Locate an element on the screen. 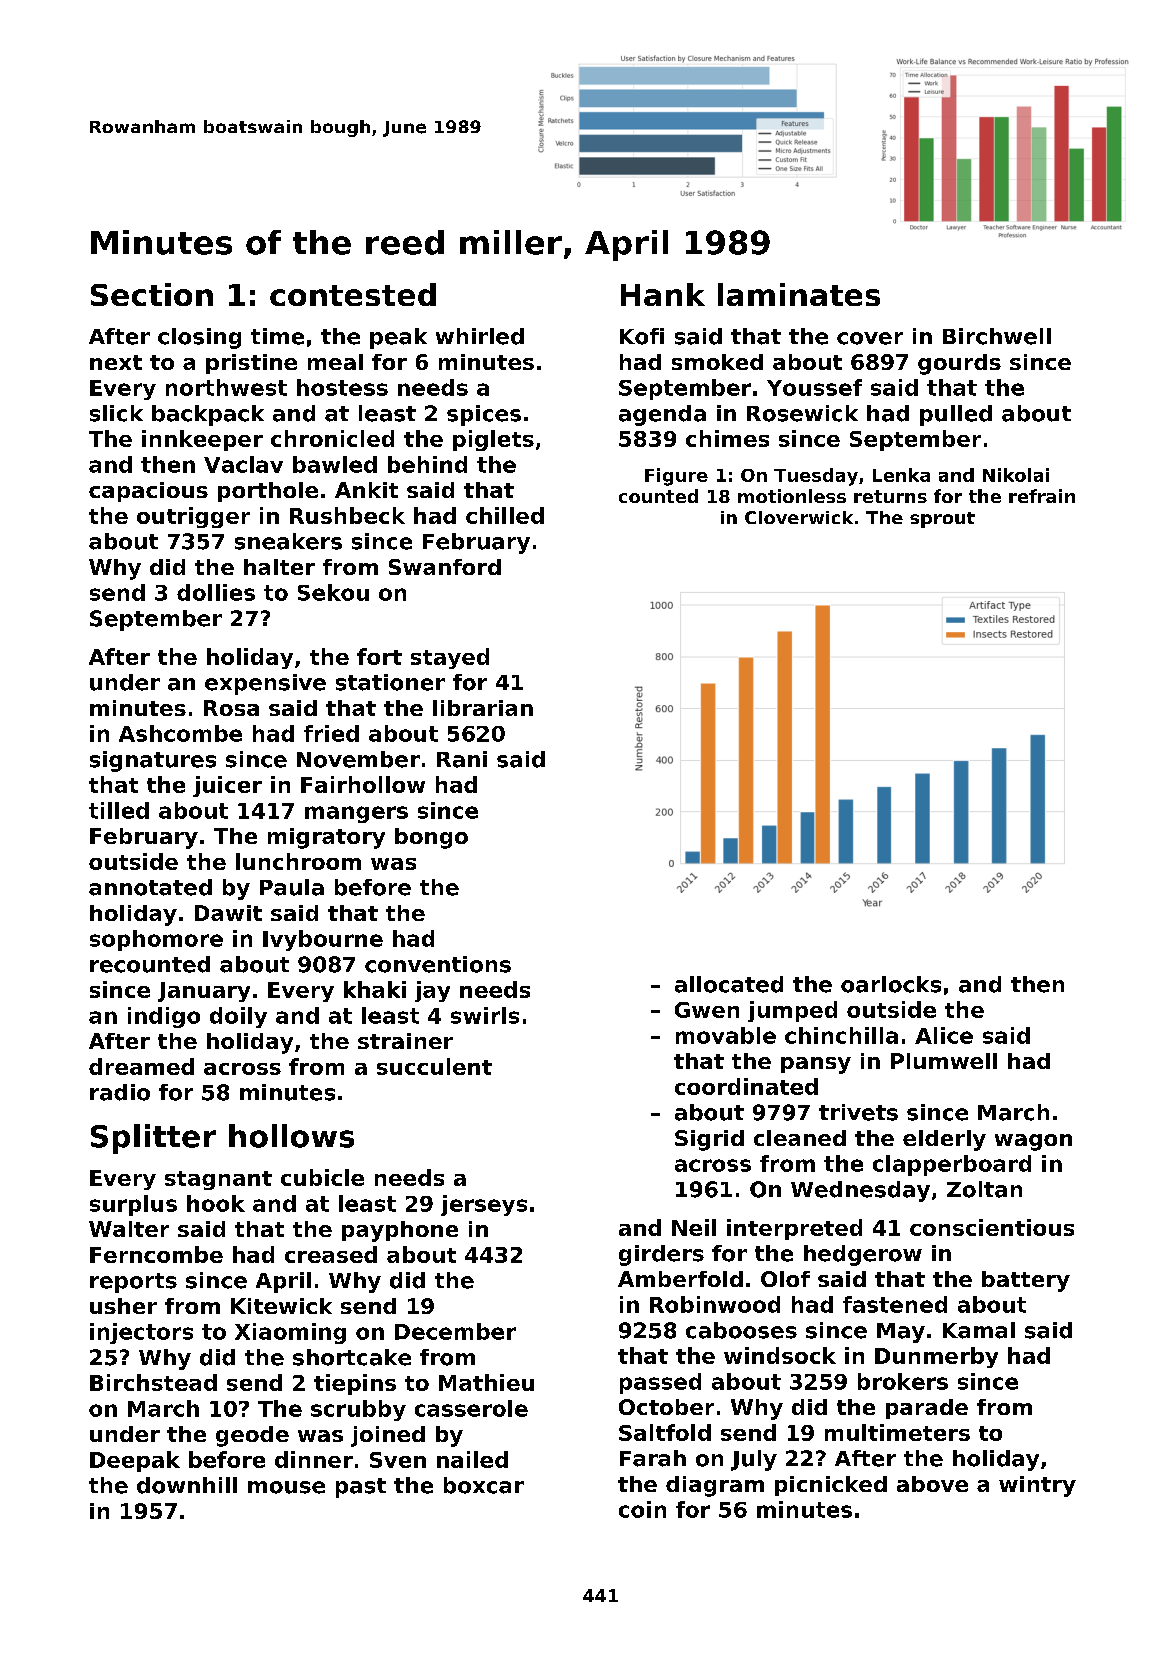 The image size is (1165, 1654). sophomore is located at coordinates (156, 940).
